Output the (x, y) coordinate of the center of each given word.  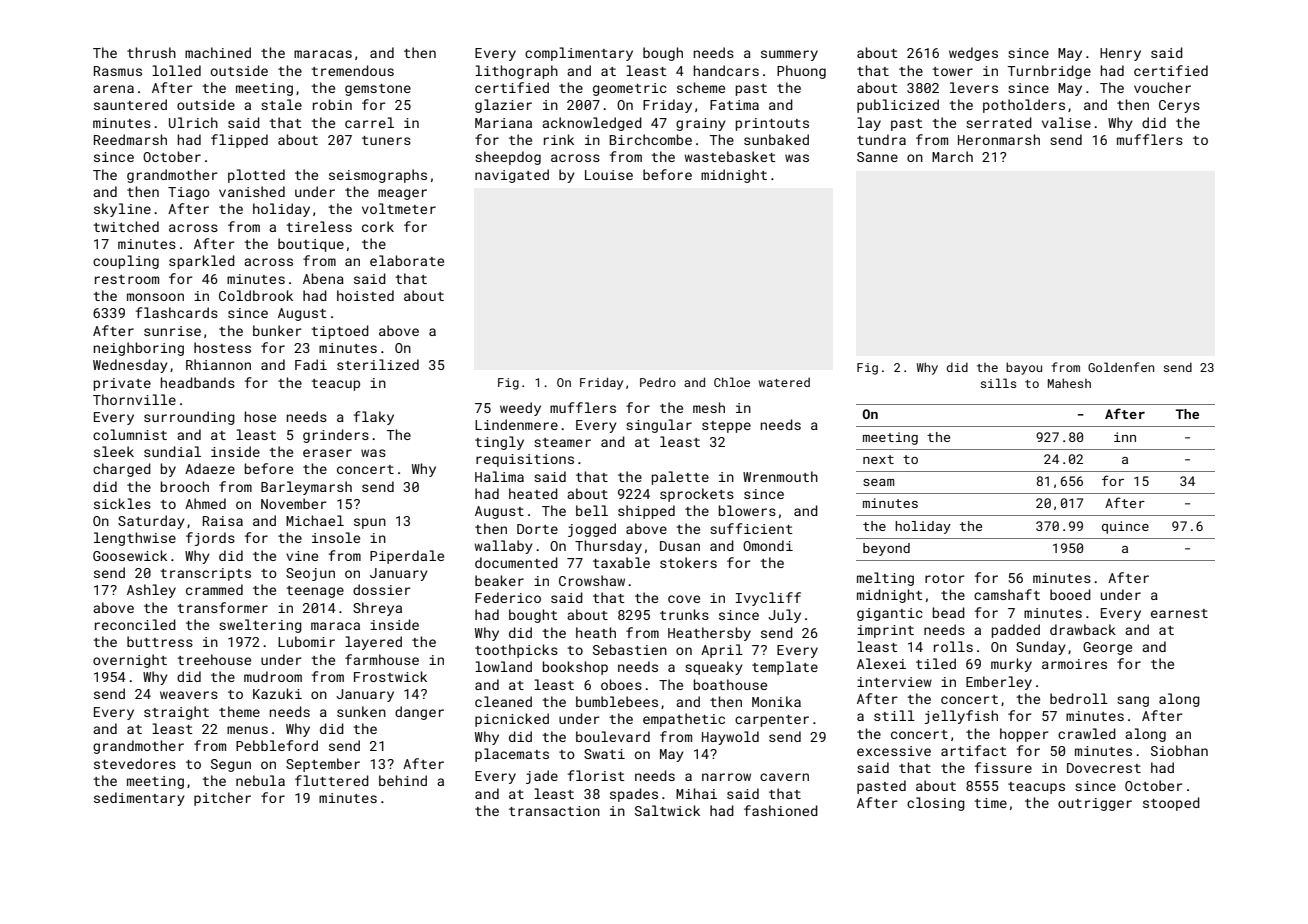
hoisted (365, 295)
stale (281, 104)
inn (1125, 437)
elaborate (407, 260)
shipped (646, 512)
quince (1125, 527)
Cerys (1179, 106)
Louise (609, 175)
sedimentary (139, 799)
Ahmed (205, 503)
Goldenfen (1121, 367)
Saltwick (667, 810)
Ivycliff (768, 599)
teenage (315, 592)
